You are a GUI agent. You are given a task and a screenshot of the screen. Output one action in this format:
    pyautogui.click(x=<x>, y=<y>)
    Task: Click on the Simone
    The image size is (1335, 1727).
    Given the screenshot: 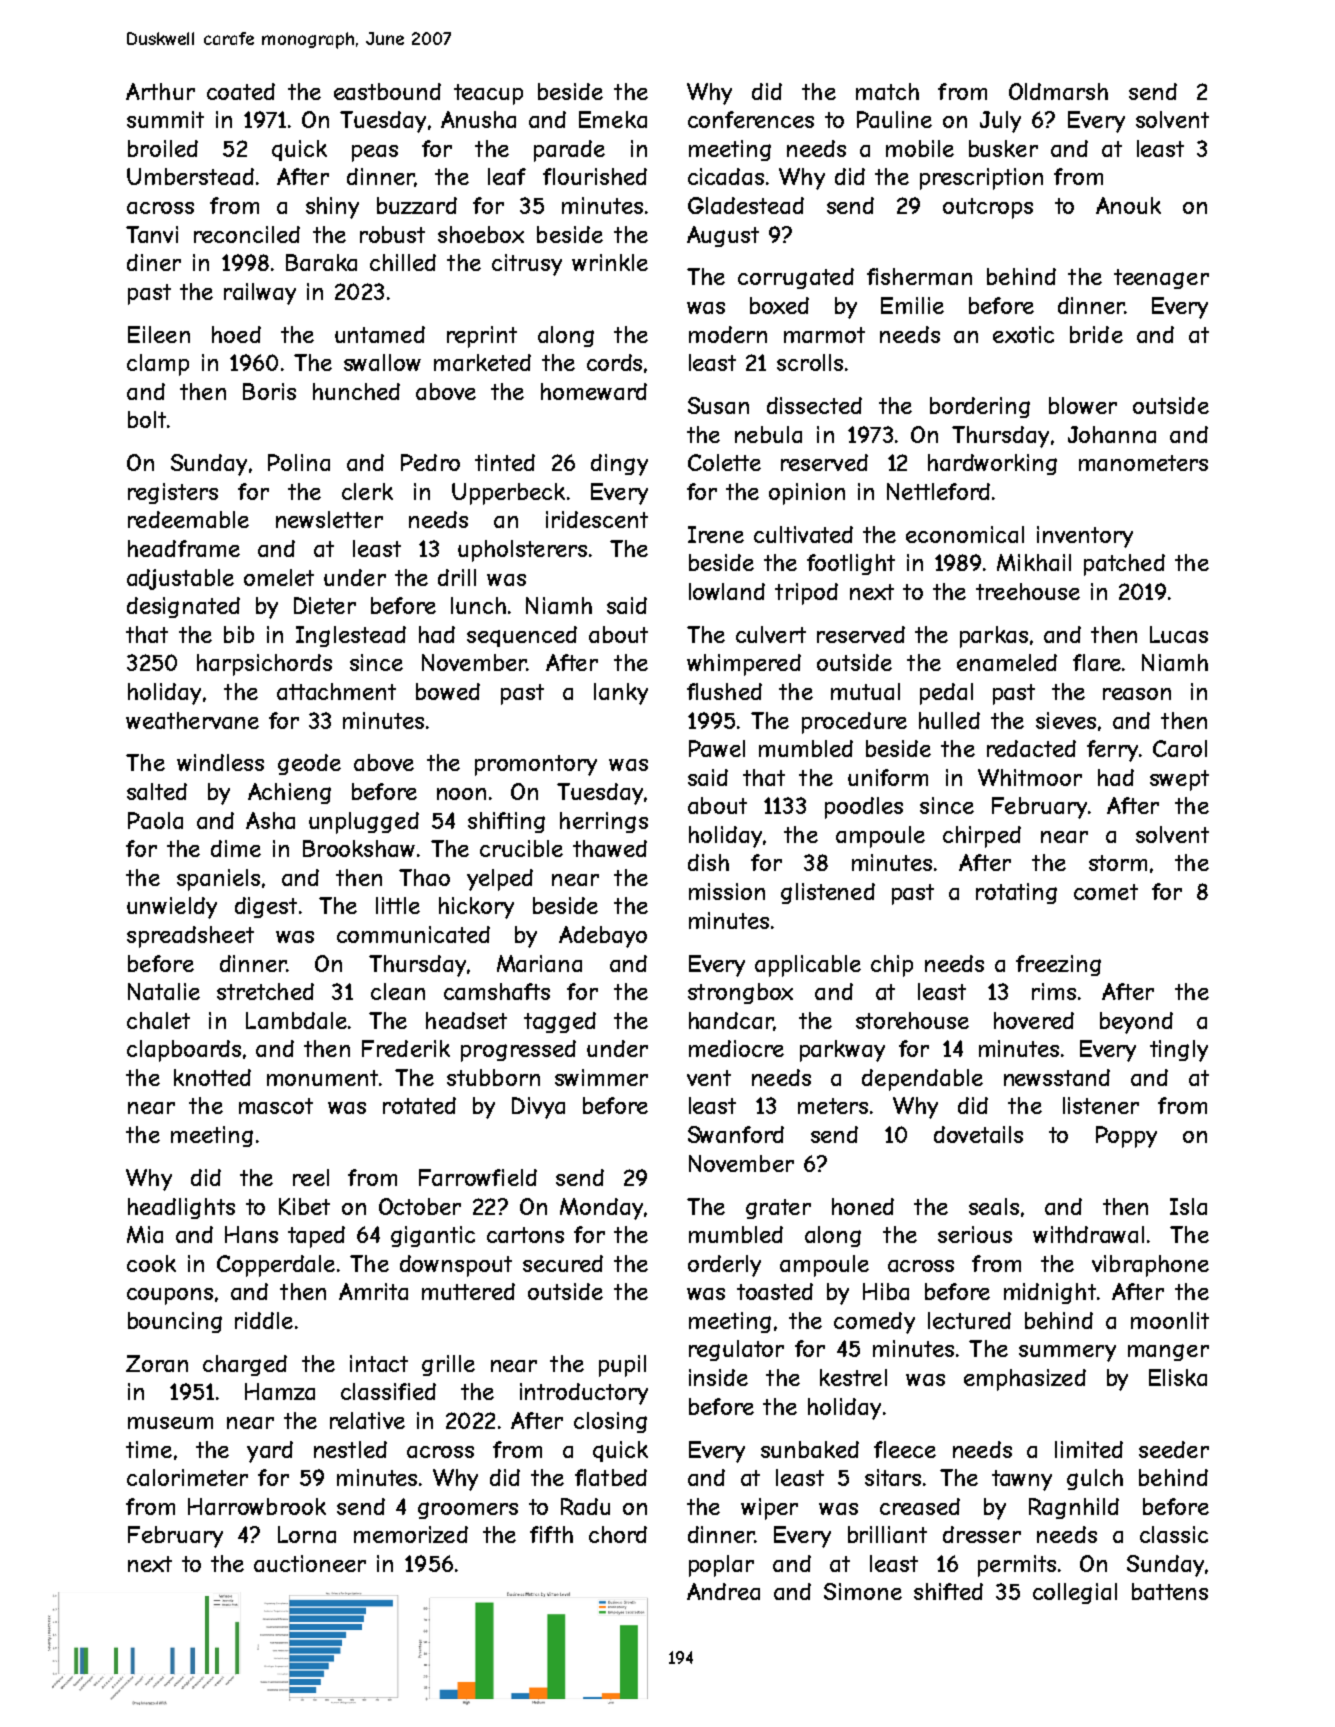 What is the action you would take?
    pyautogui.click(x=863, y=1591)
